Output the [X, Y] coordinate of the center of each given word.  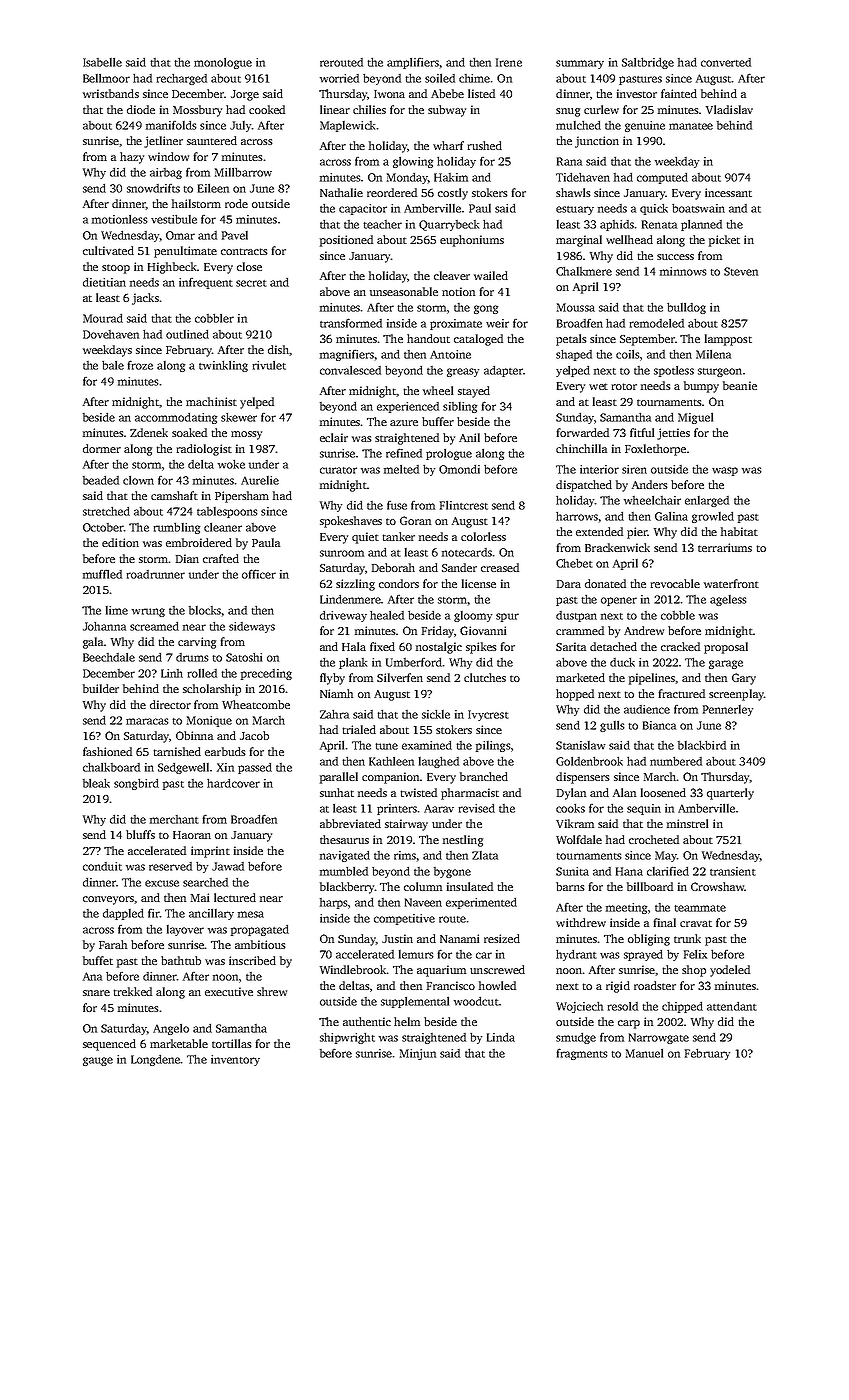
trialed [359, 729]
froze [140, 365]
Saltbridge [648, 63]
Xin [225, 767]
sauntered [212, 140]
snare [96, 993]
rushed [485, 145]
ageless [728, 600]
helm [407, 1021]
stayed [474, 392]
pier [637, 533]
